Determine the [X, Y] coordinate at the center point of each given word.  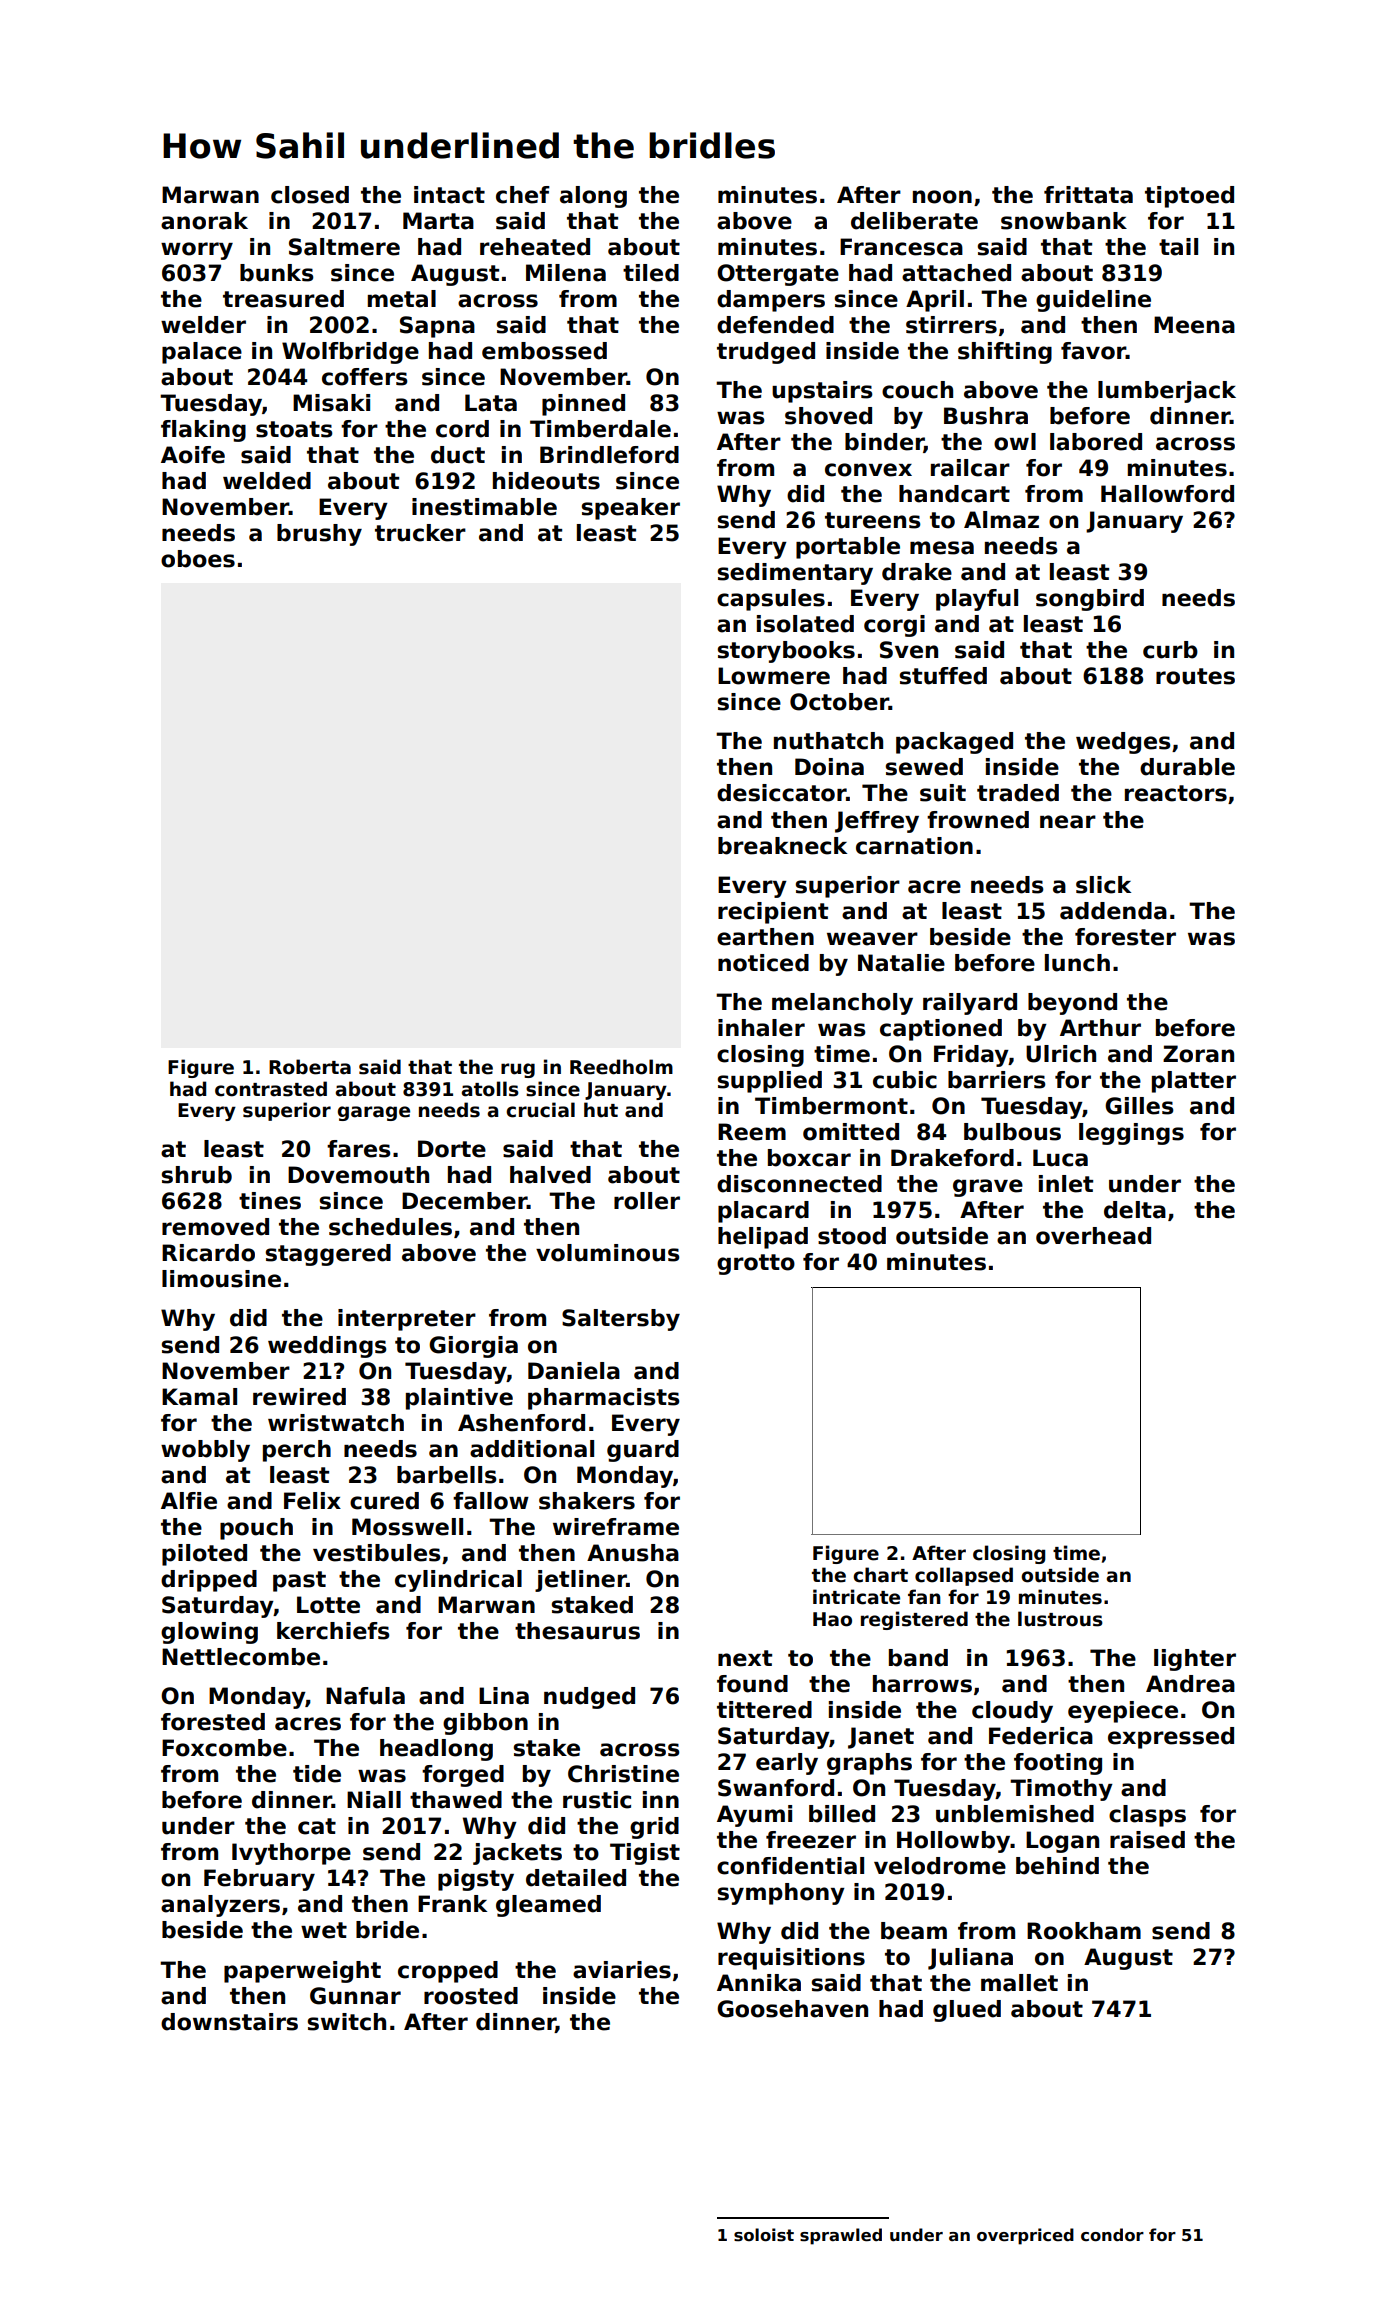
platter [1194, 1082]
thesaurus [577, 1631]
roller [647, 1201]
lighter [1195, 1660]
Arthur [1100, 1028]
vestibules [377, 1553]
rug [518, 1070]
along [593, 197]
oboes [198, 559]
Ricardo [208, 1253]
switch [347, 2022]
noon [942, 197]
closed [310, 195]
